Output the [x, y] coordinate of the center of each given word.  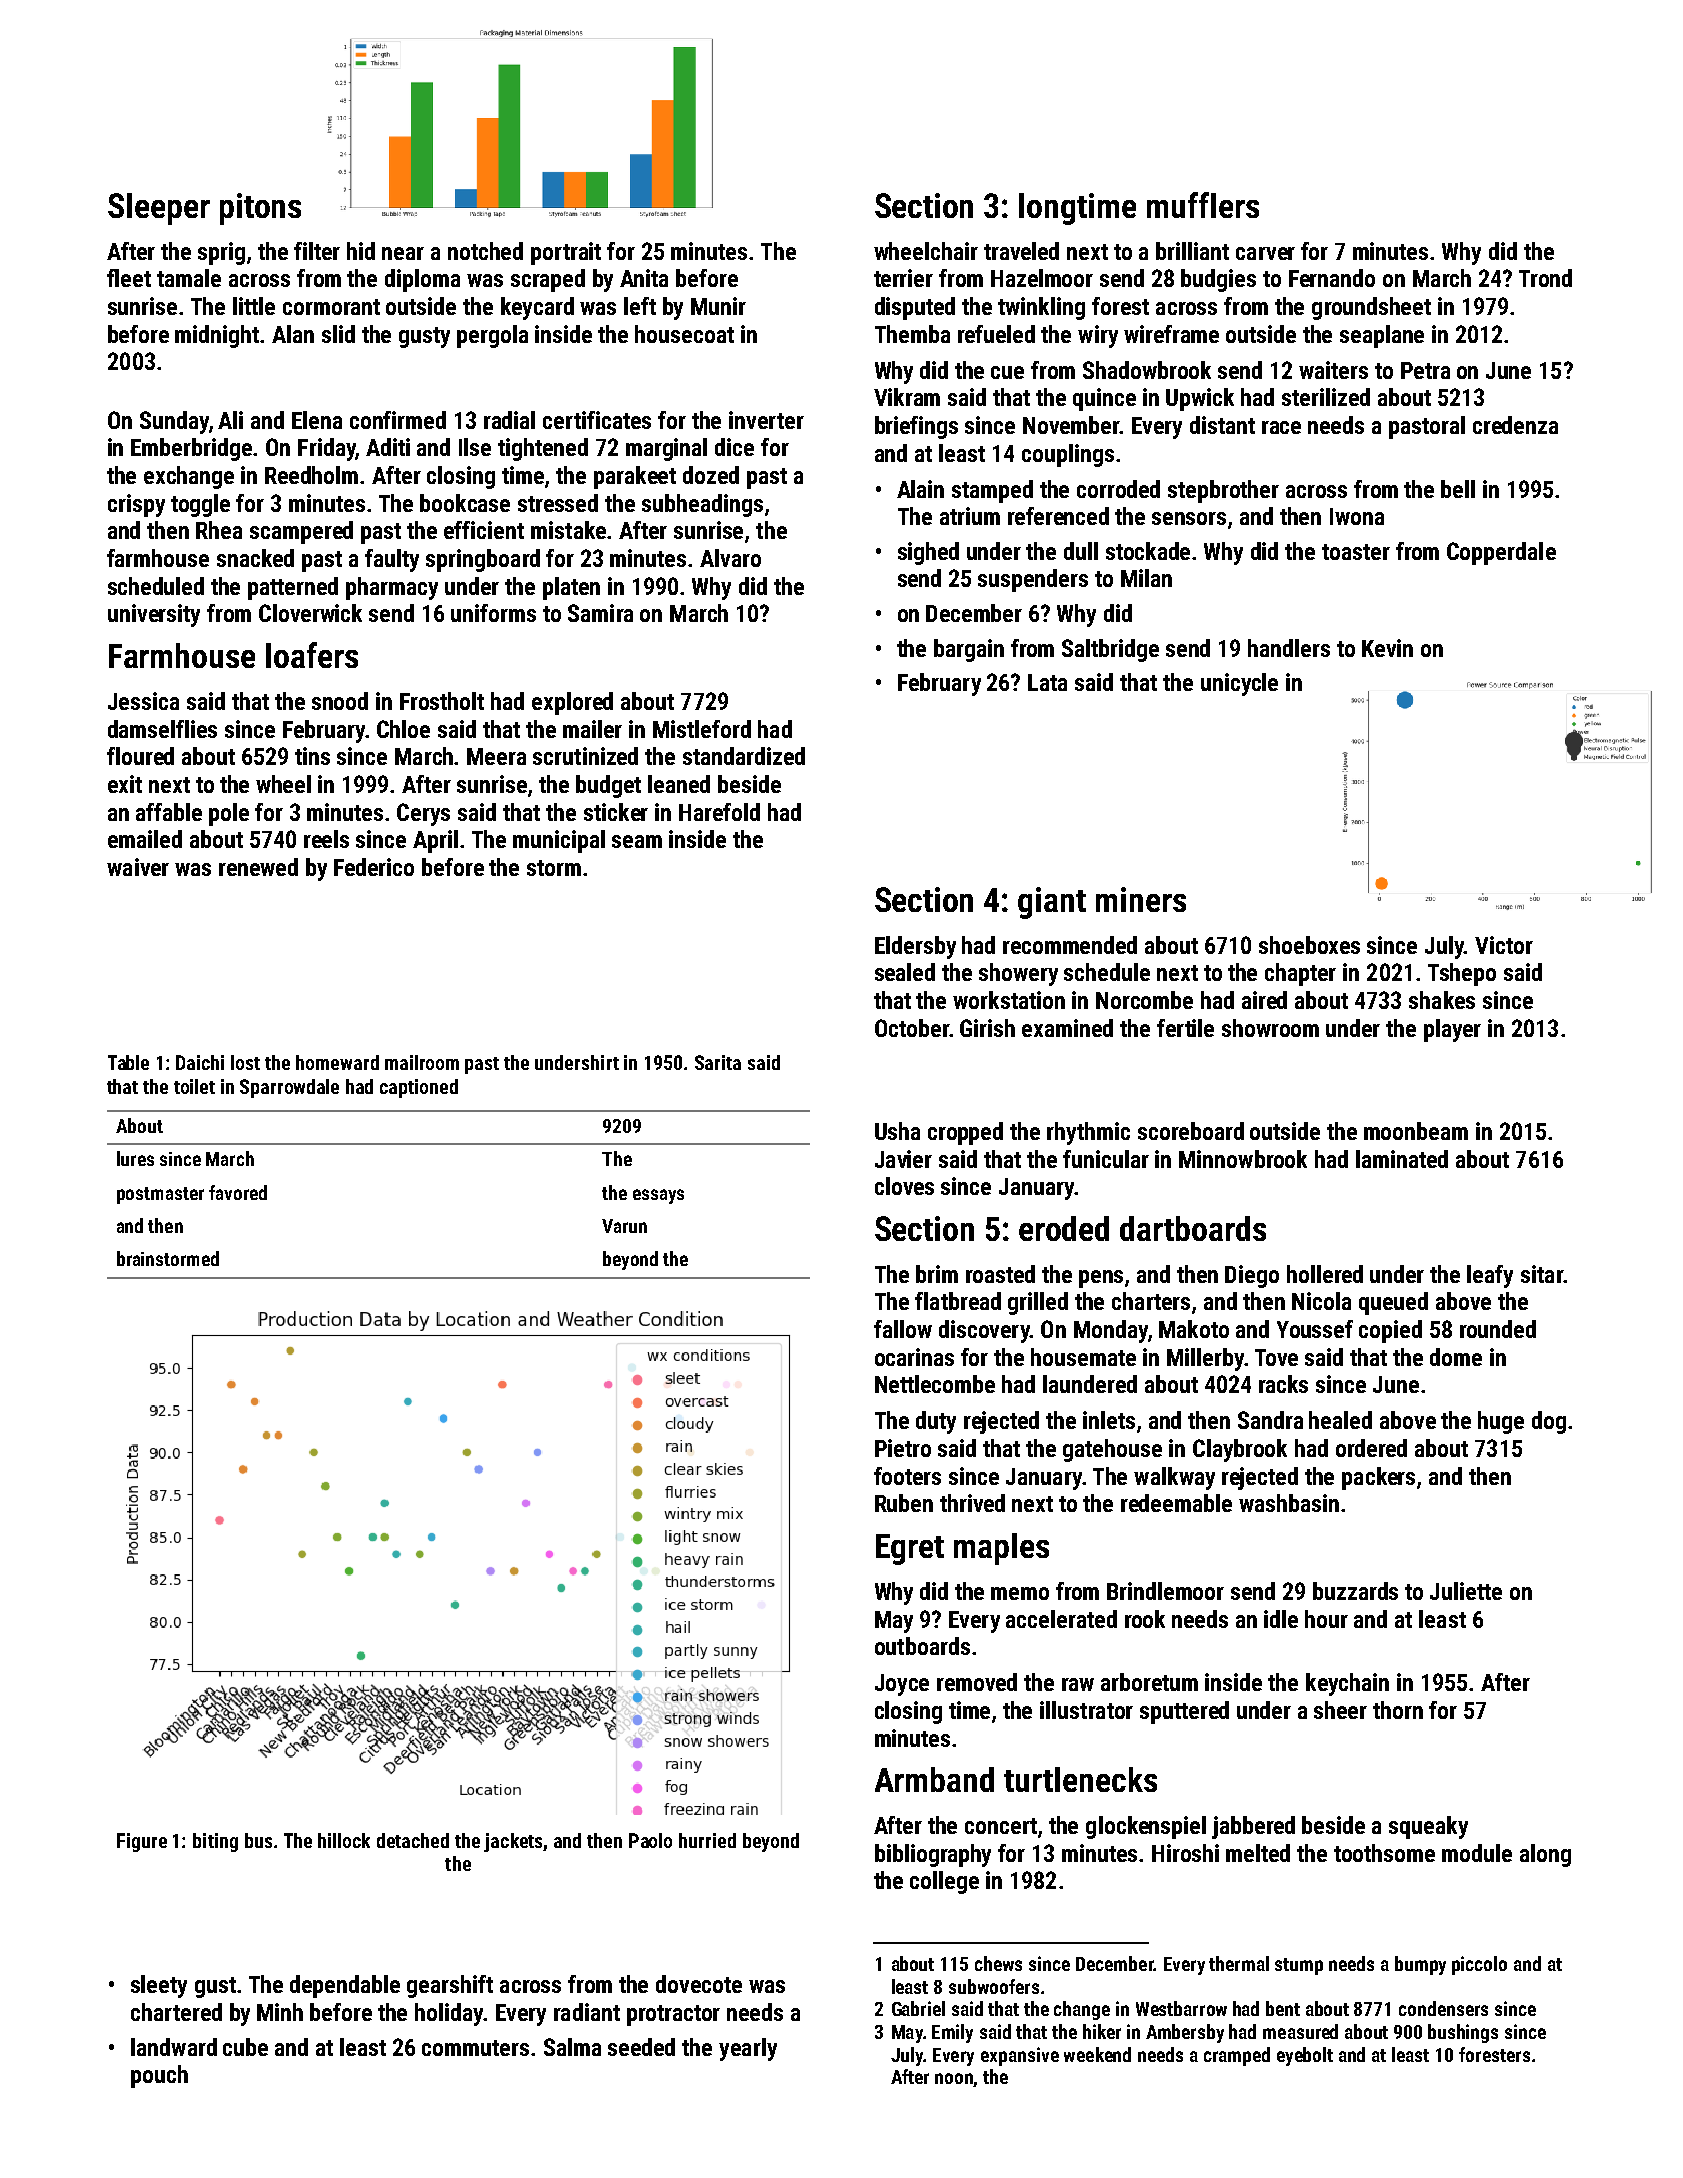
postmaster [160, 1195]
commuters [475, 2048]
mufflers [1203, 205]
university [154, 615]
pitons [260, 209]
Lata [1047, 682]
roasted [1000, 1274]
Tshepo [1462, 974]
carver [1265, 253]
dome [1456, 1357]
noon [954, 2080]
